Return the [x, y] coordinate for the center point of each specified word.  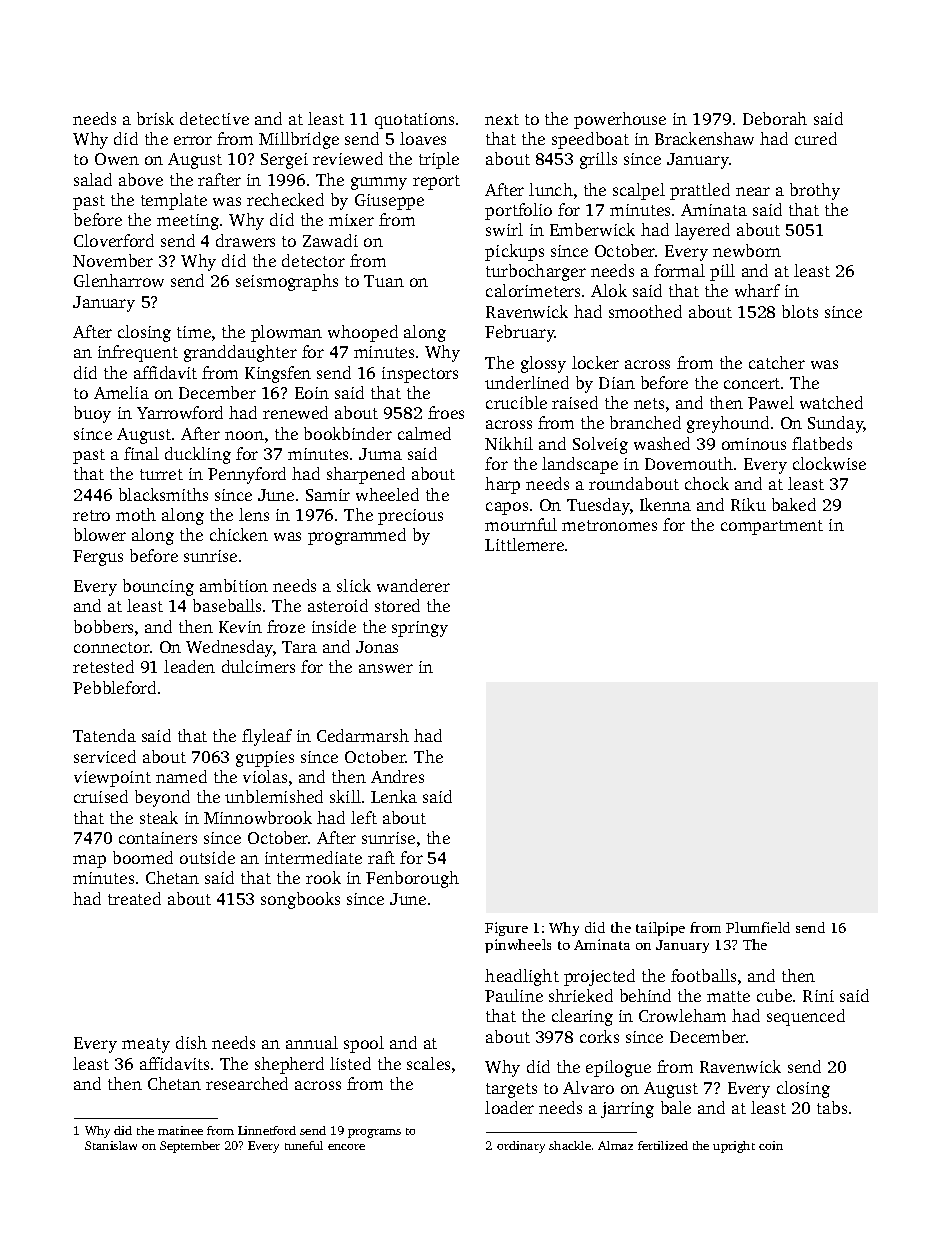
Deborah [775, 118]
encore [346, 1147]
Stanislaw [111, 1145]
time [194, 332]
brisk [155, 118]
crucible [516, 402]
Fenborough [412, 879]
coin [771, 1145]
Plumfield [758, 927]
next [502, 119]
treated [134, 898]
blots [800, 311]
